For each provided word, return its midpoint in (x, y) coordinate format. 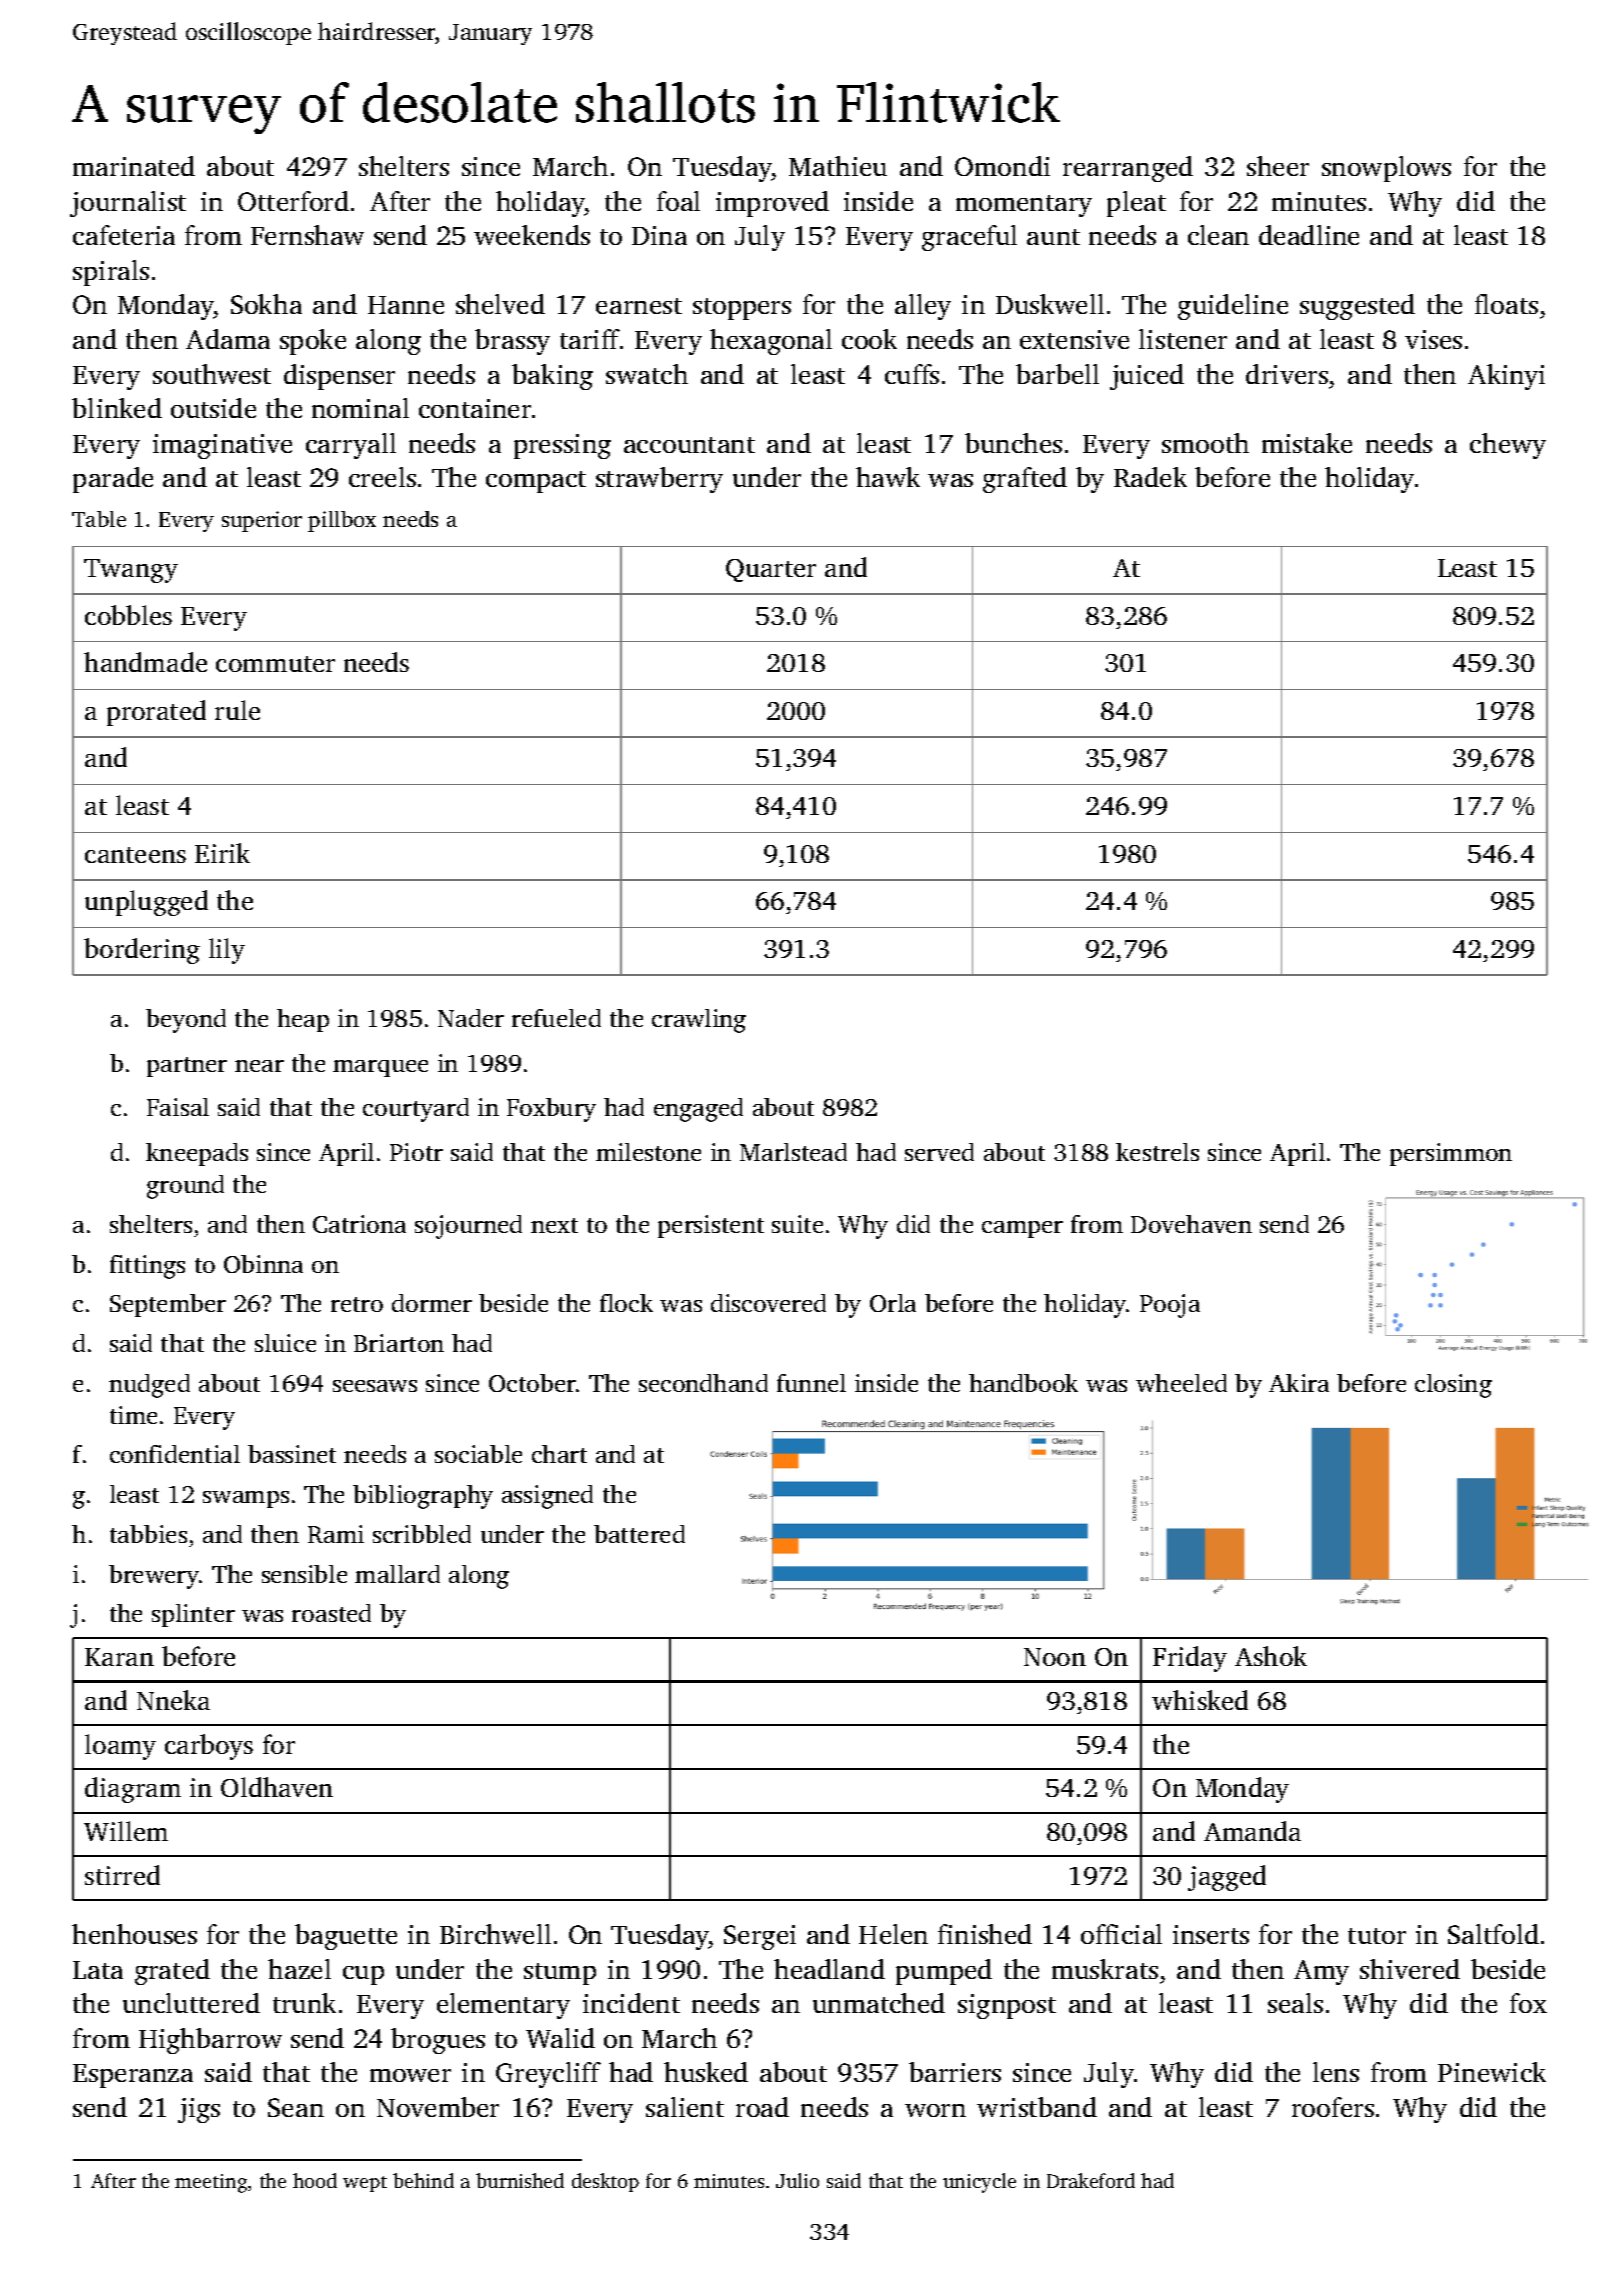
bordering (142, 951)
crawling (699, 1021)
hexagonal (771, 342)
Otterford (293, 201)
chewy (1508, 446)
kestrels (1157, 1152)
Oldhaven (277, 1787)
